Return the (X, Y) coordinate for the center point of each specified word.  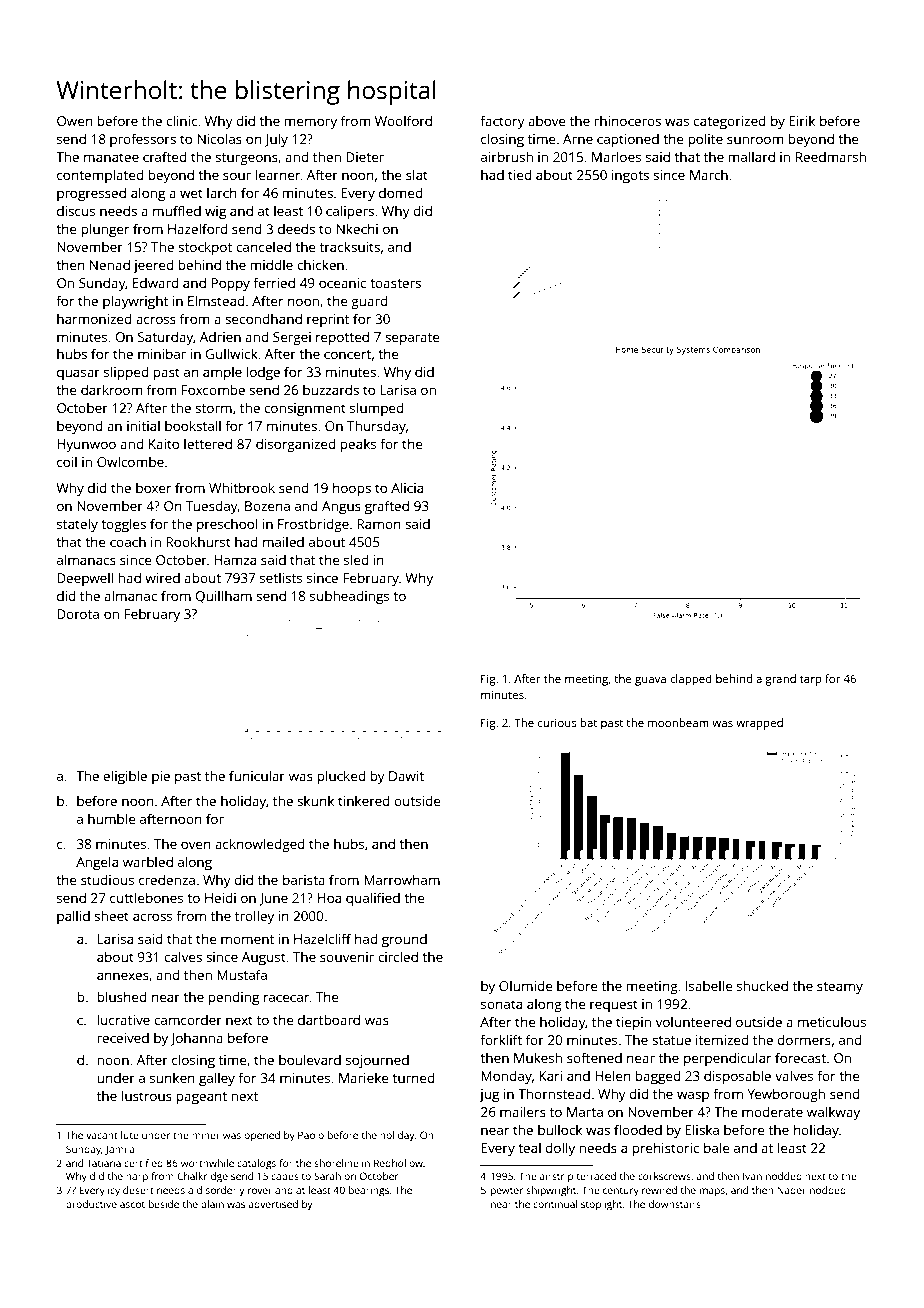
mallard (751, 156)
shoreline (336, 1163)
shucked (762, 985)
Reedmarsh (831, 156)
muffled (177, 210)
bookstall (193, 425)
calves (183, 956)
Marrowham (402, 879)
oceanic (342, 283)
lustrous (147, 1095)
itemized (722, 1039)
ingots (630, 176)
